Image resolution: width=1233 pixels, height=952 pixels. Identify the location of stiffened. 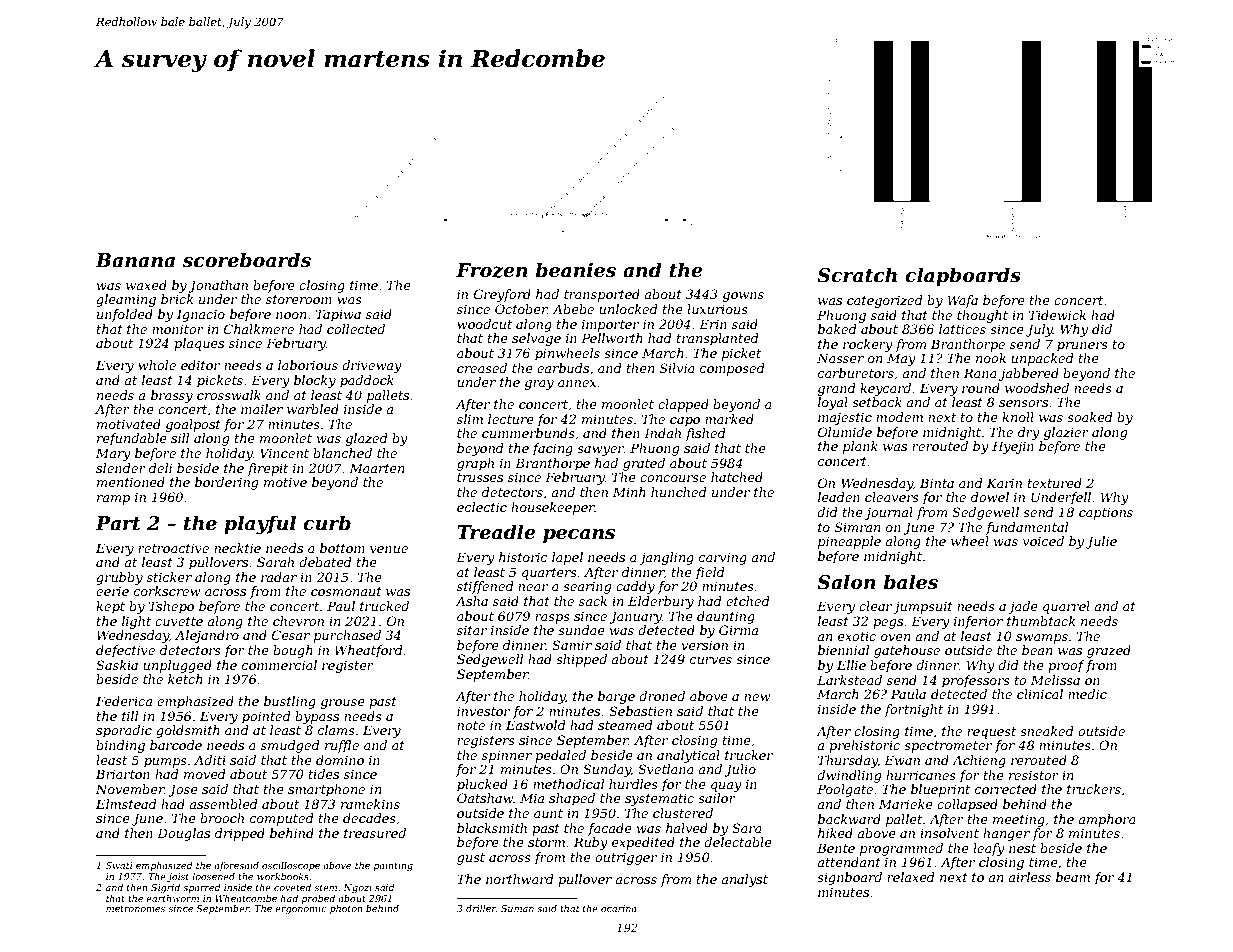
(485, 587).
